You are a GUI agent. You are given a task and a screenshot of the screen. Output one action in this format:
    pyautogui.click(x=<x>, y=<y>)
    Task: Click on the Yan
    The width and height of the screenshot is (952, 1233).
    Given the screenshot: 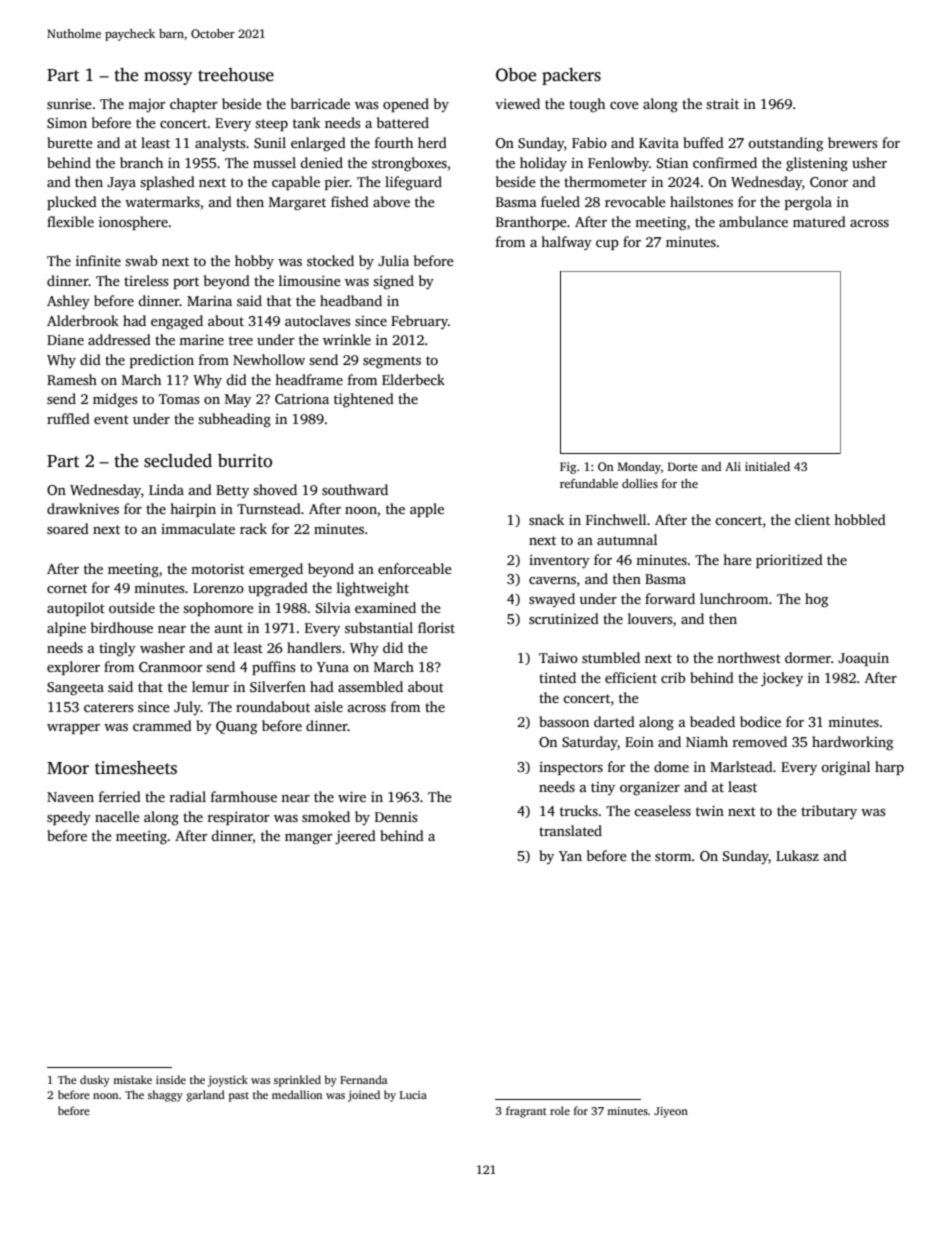 What is the action you would take?
    pyautogui.click(x=570, y=856)
